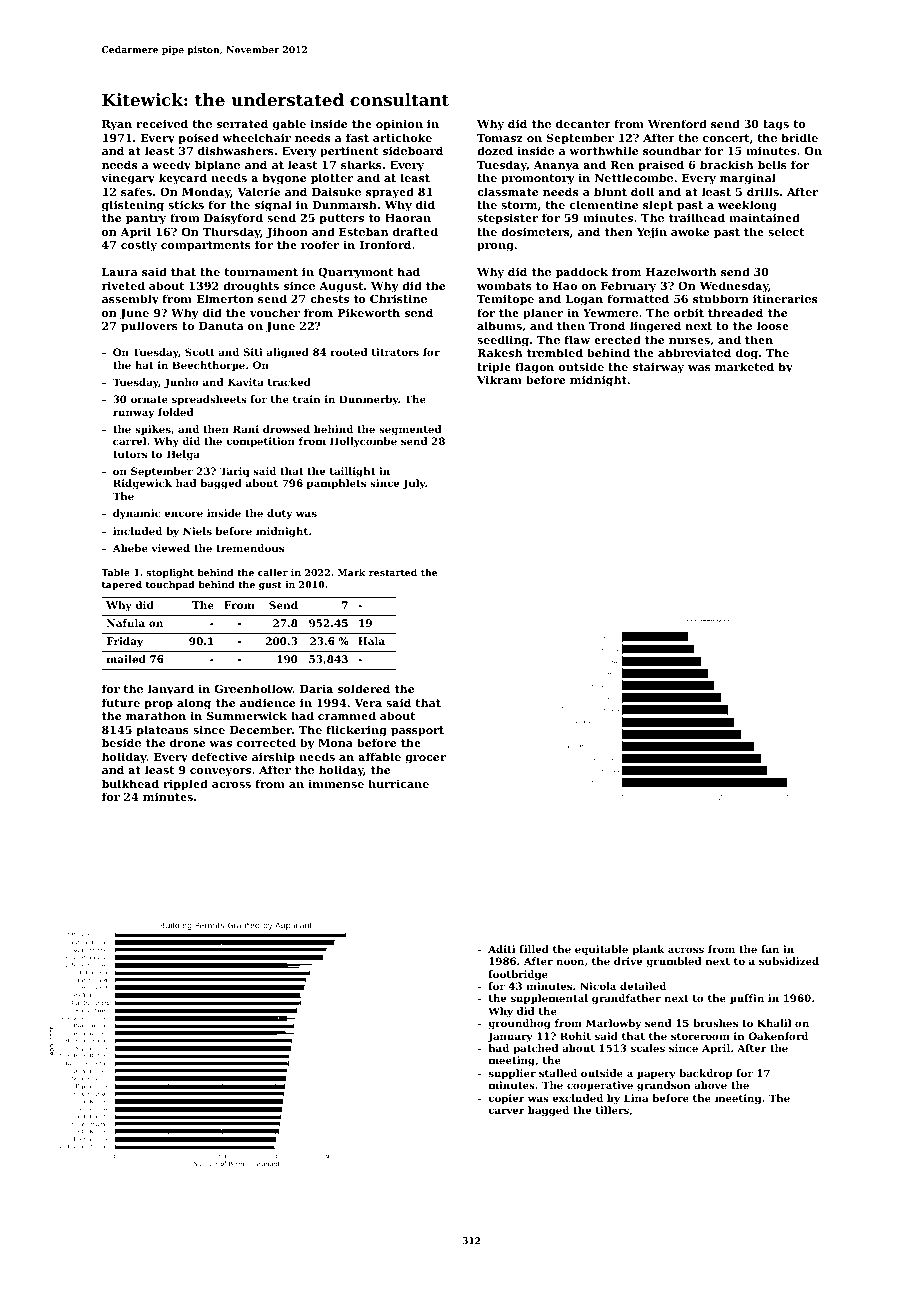 Image resolution: width=924 pixels, height=1314 pixels. Describe the element at coordinates (506, 1099) in the image. I see `copier` at that location.
